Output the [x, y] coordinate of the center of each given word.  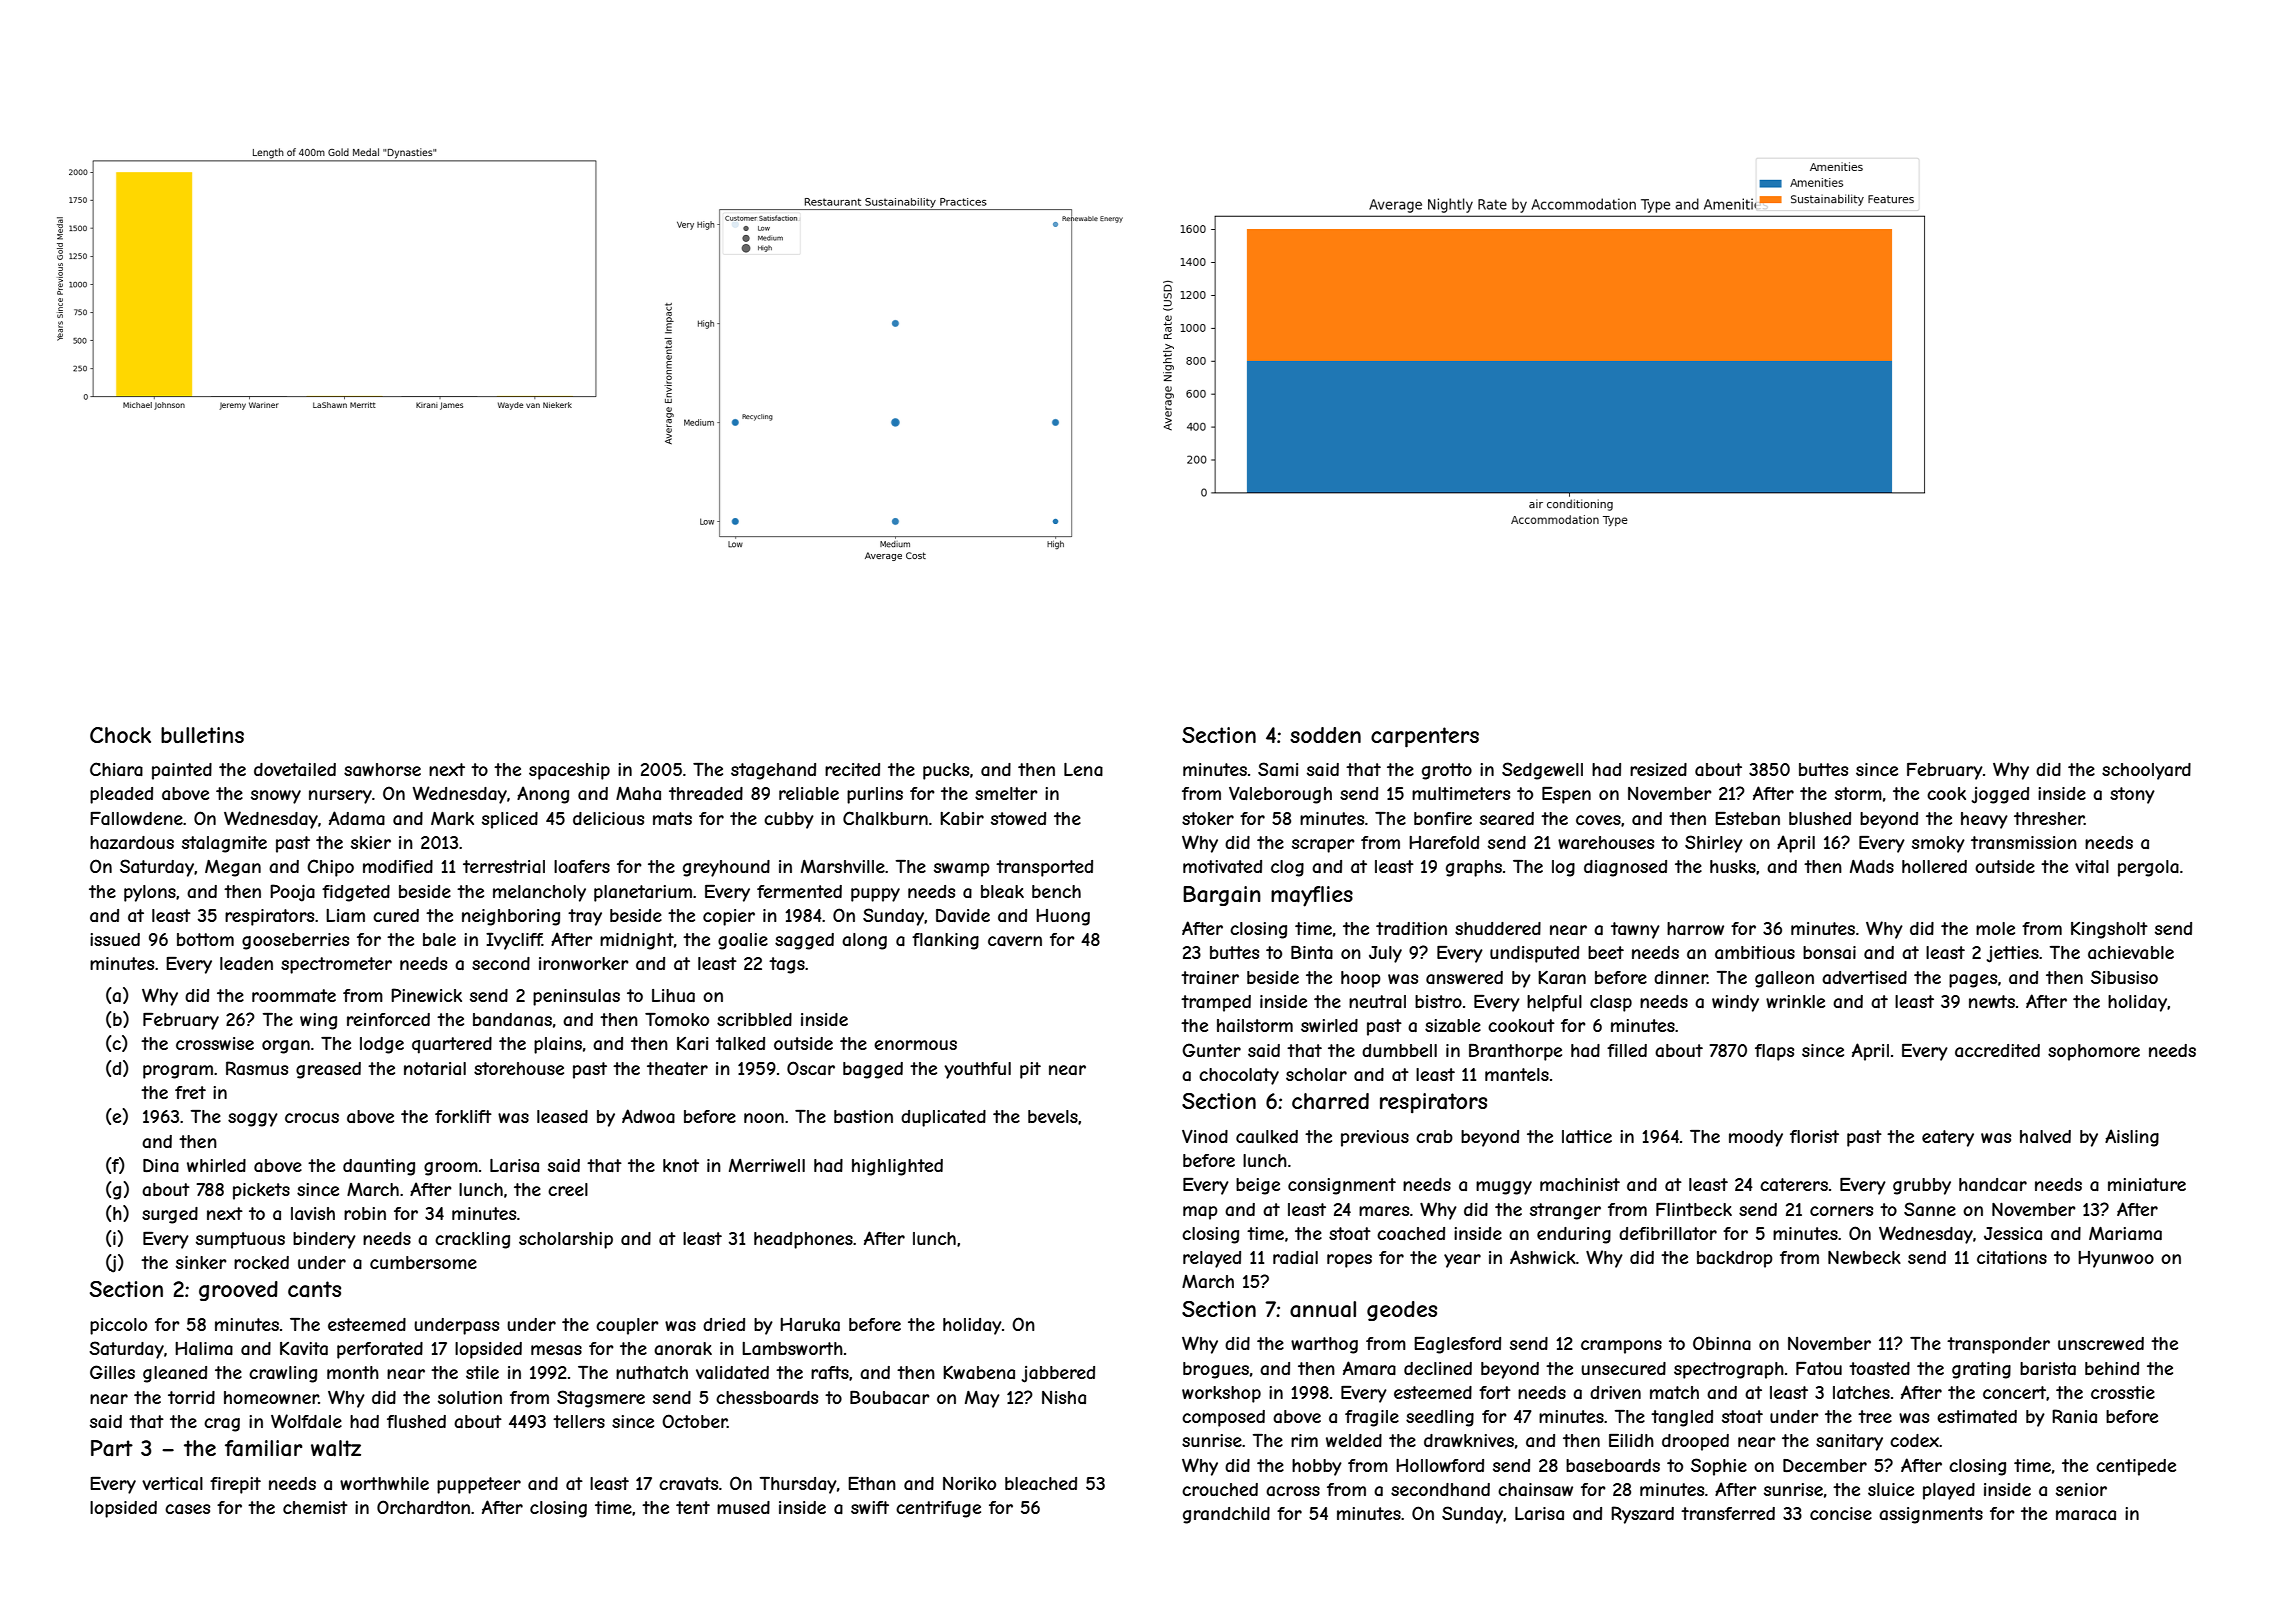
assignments [1931, 1515]
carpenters [1425, 737]
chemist [315, 1507]
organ [286, 1047]
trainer [1210, 977]
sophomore [2094, 1052]
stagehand [773, 771]
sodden [1325, 735]
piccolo [118, 1326]
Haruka [810, 1324]
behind [2112, 1368]
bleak [1002, 891]
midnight [637, 941]
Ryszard [1642, 1515]
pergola [2148, 868]
